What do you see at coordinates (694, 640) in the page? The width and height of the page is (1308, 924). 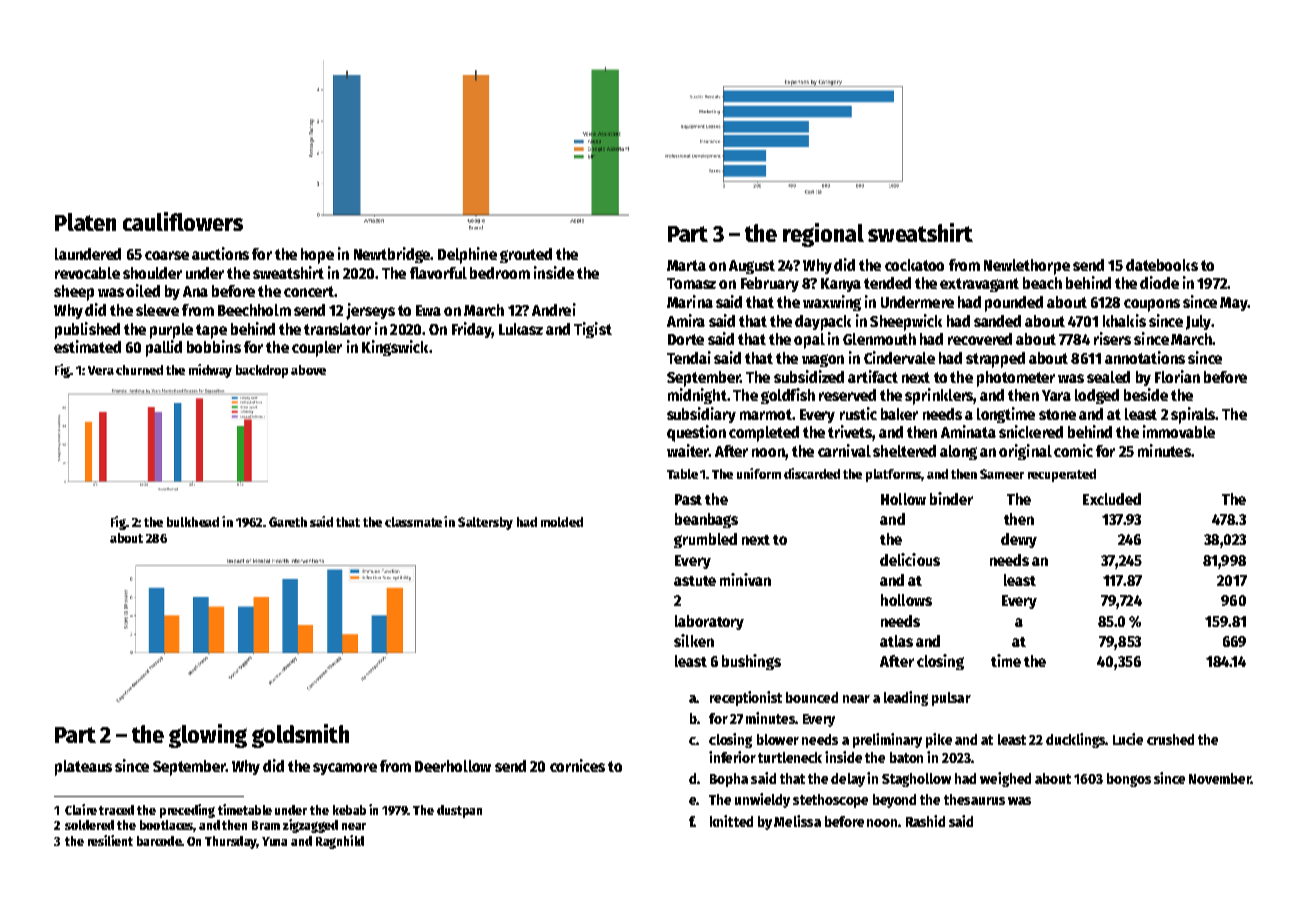 I see `silken` at bounding box center [694, 640].
